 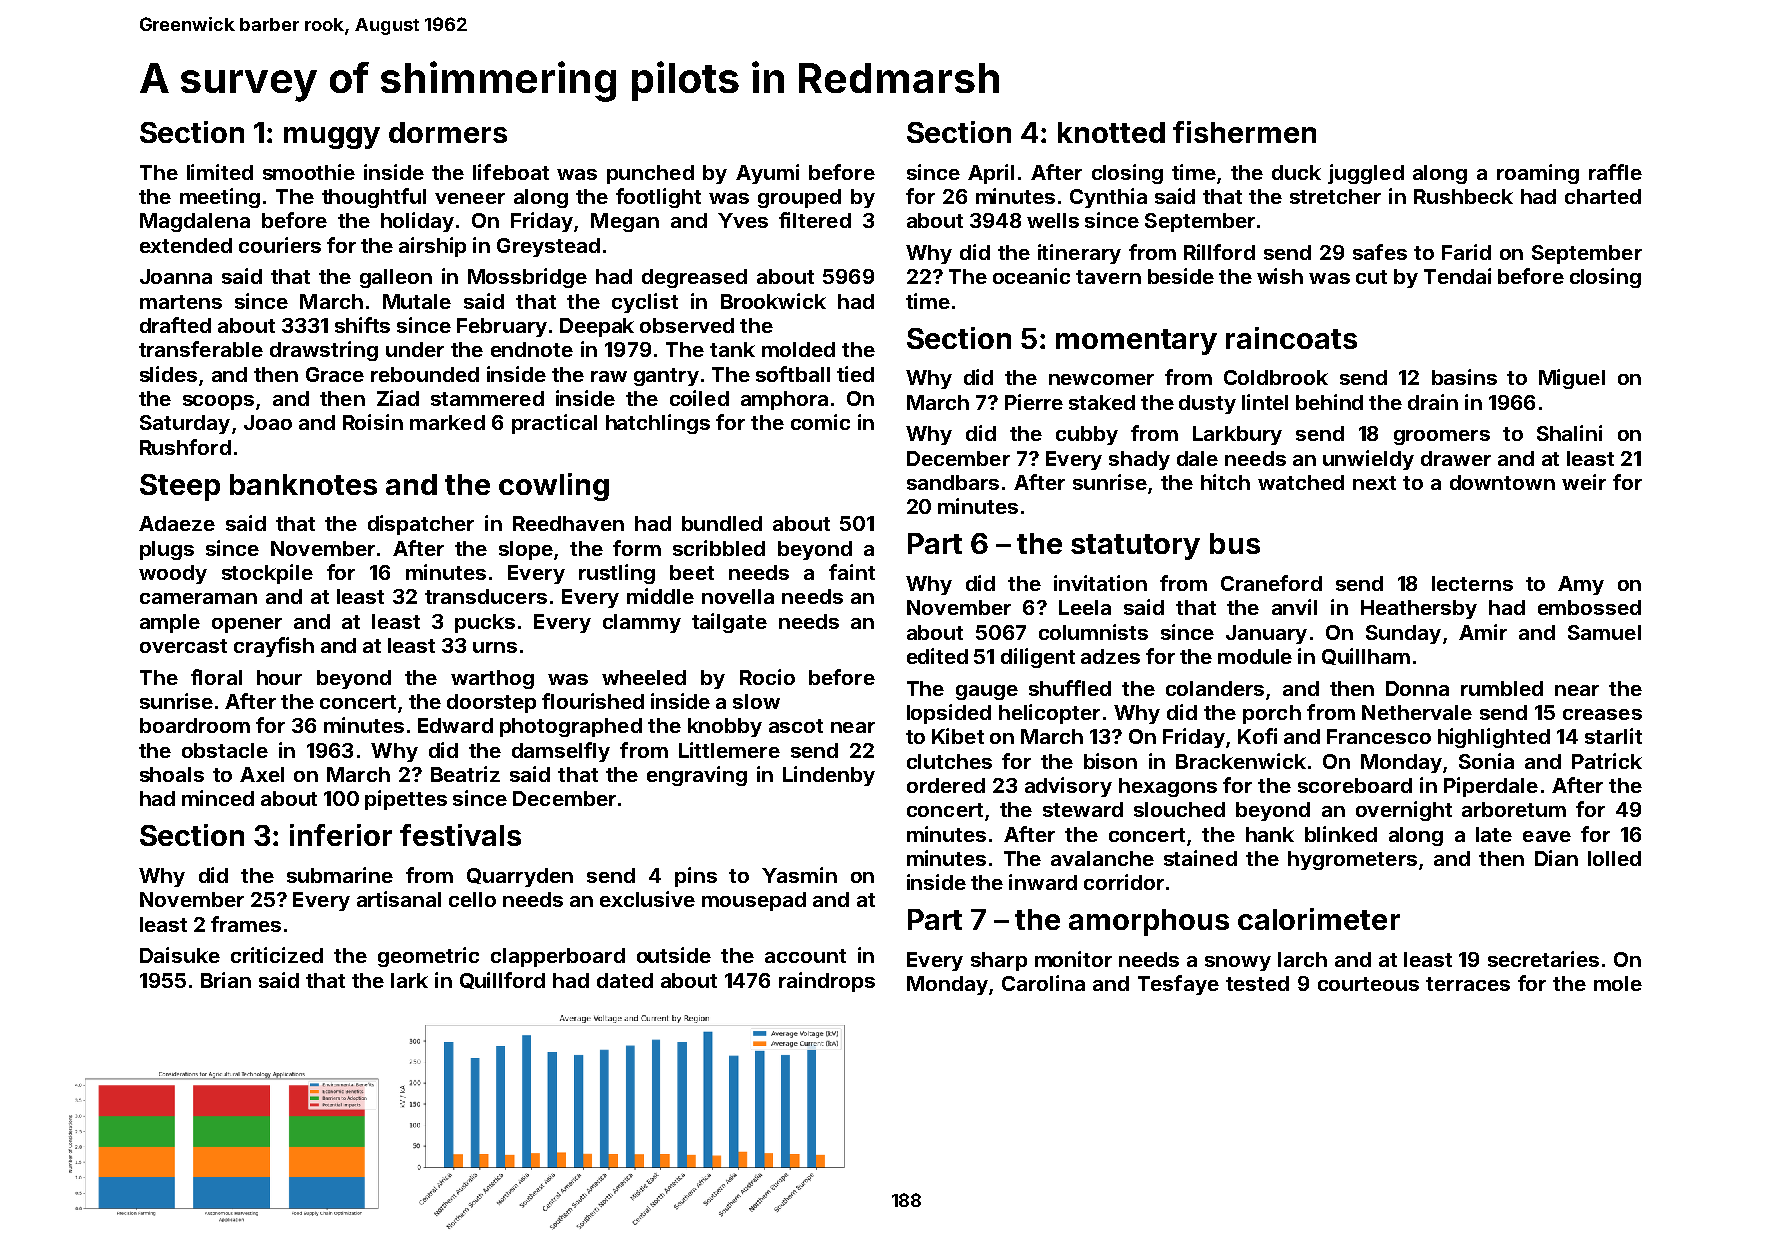 What do you see at coordinates (1049, 714) in the screenshot?
I see `helicopter` at bounding box center [1049, 714].
